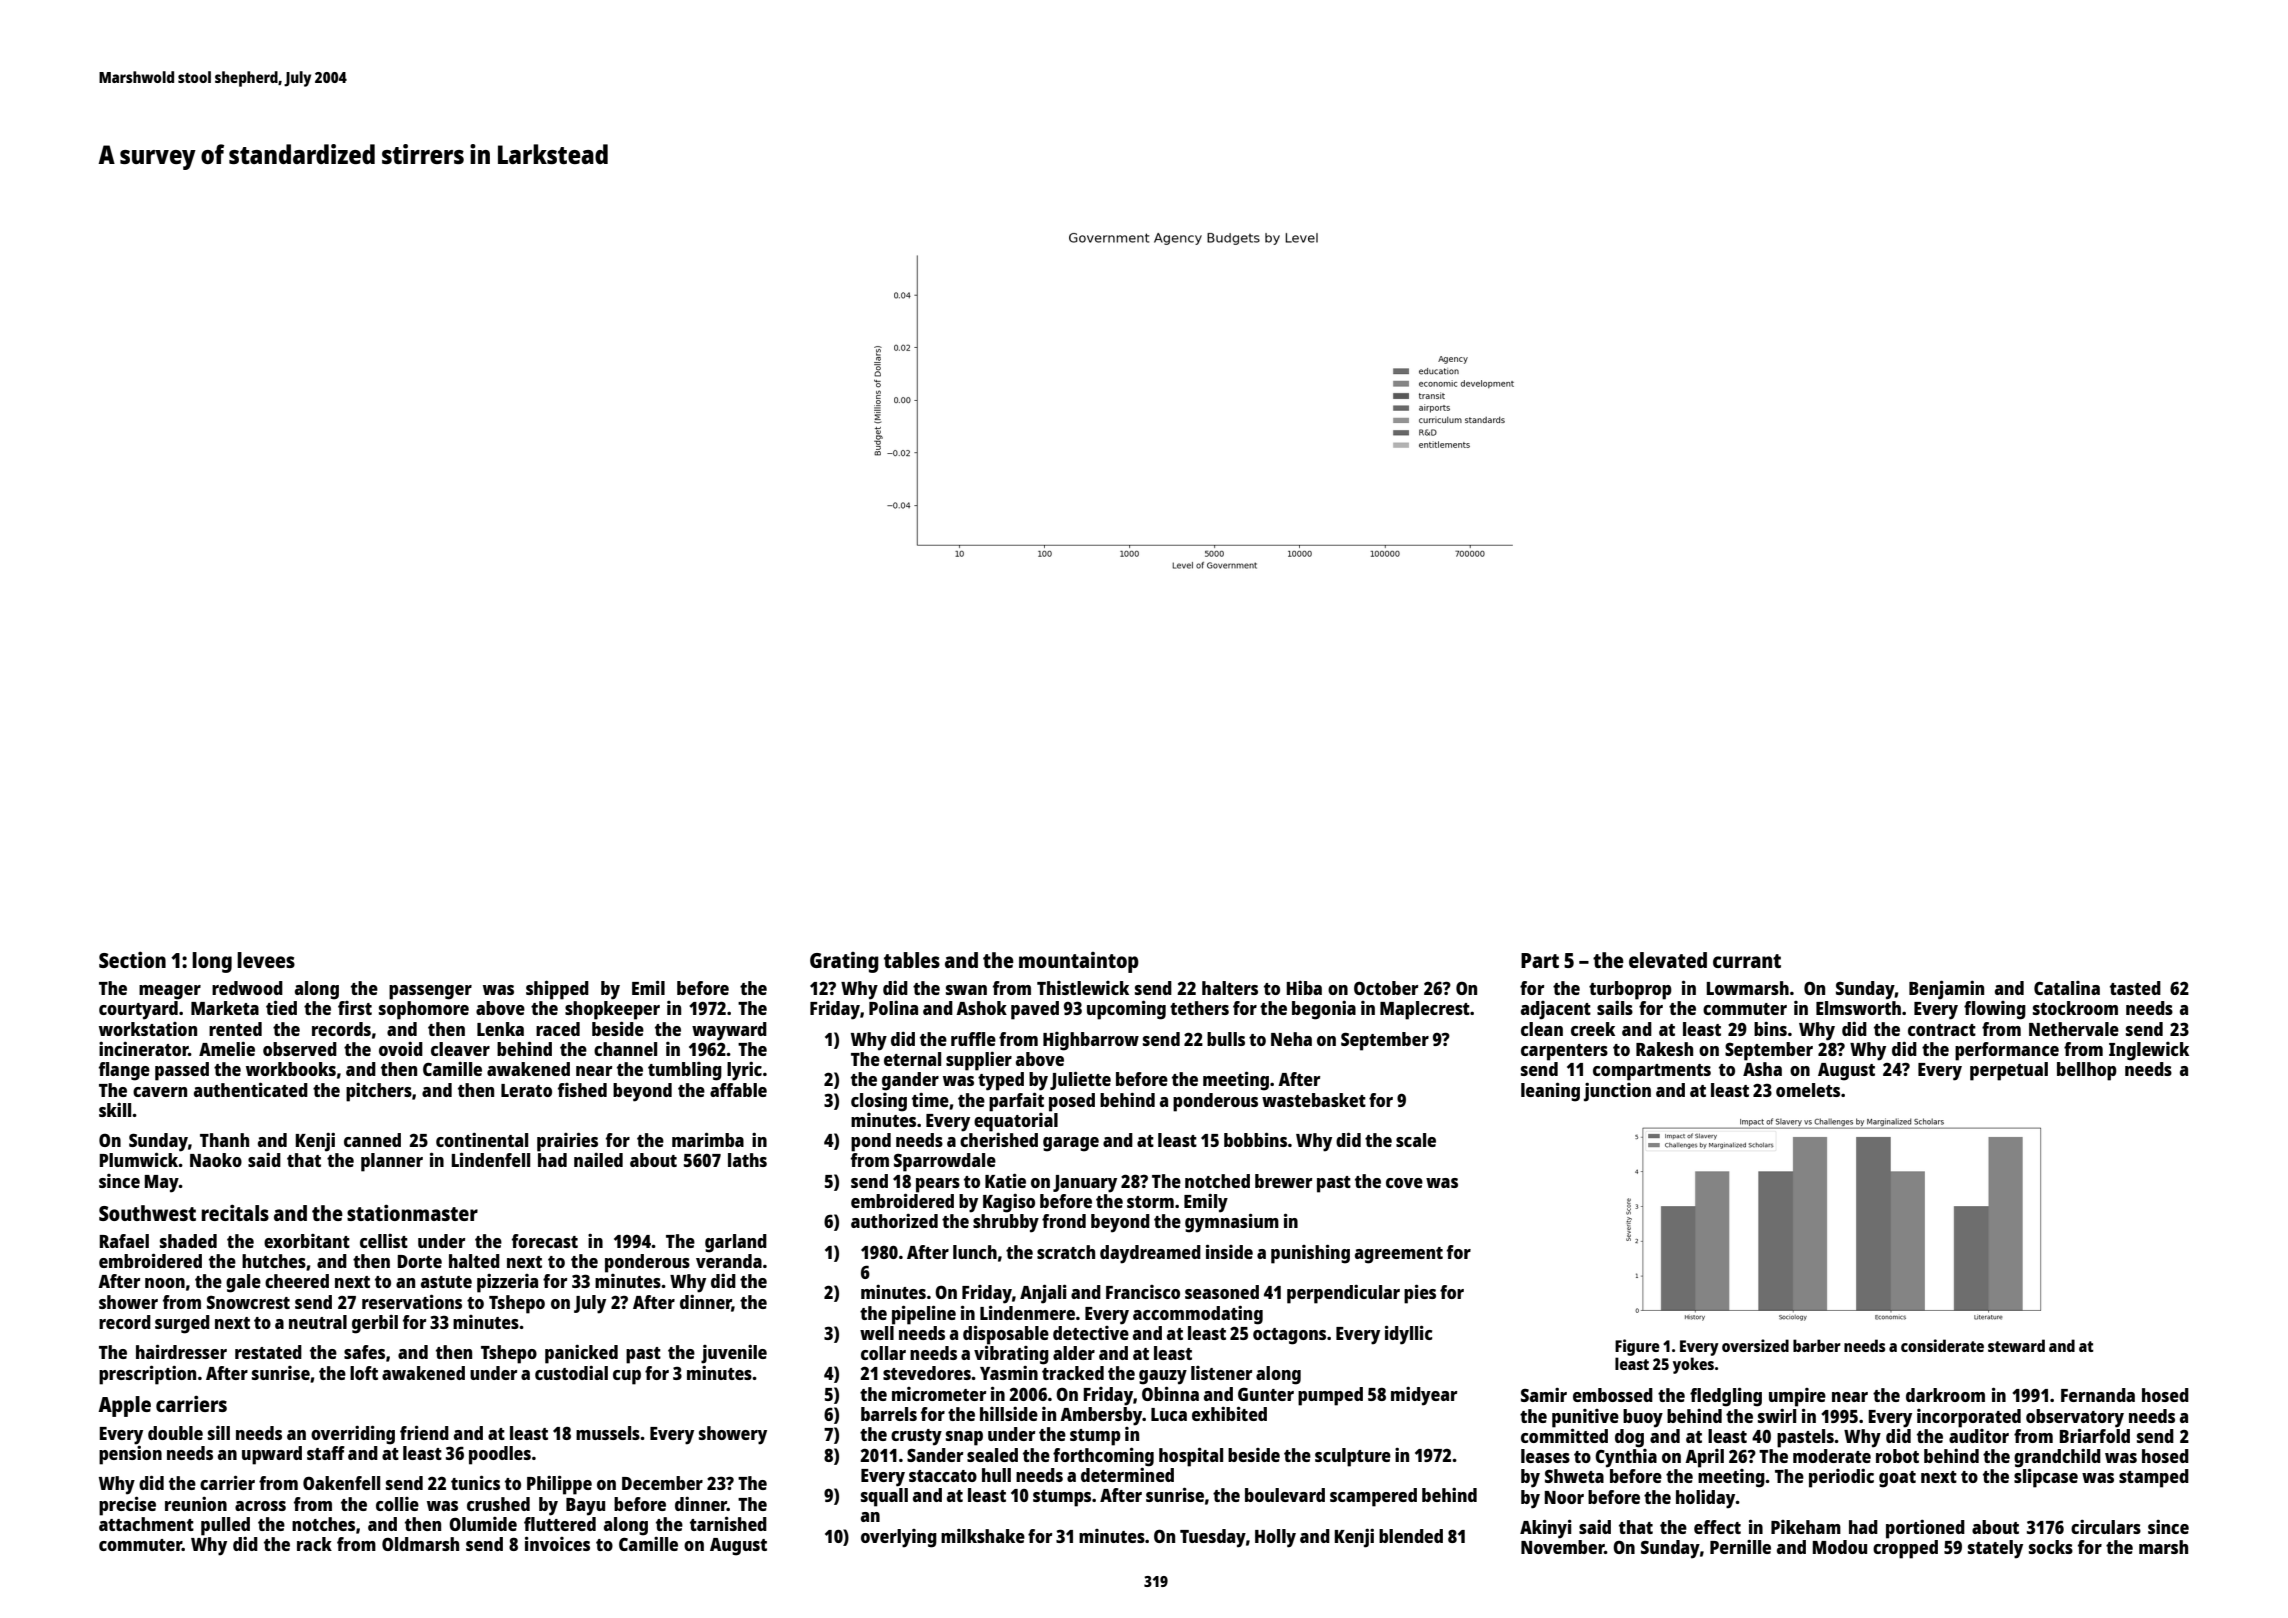 The image size is (2288, 1618). What do you see at coordinates (225, 1526) in the screenshot?
I see `pulled` at bounding box center [225, 1526].
